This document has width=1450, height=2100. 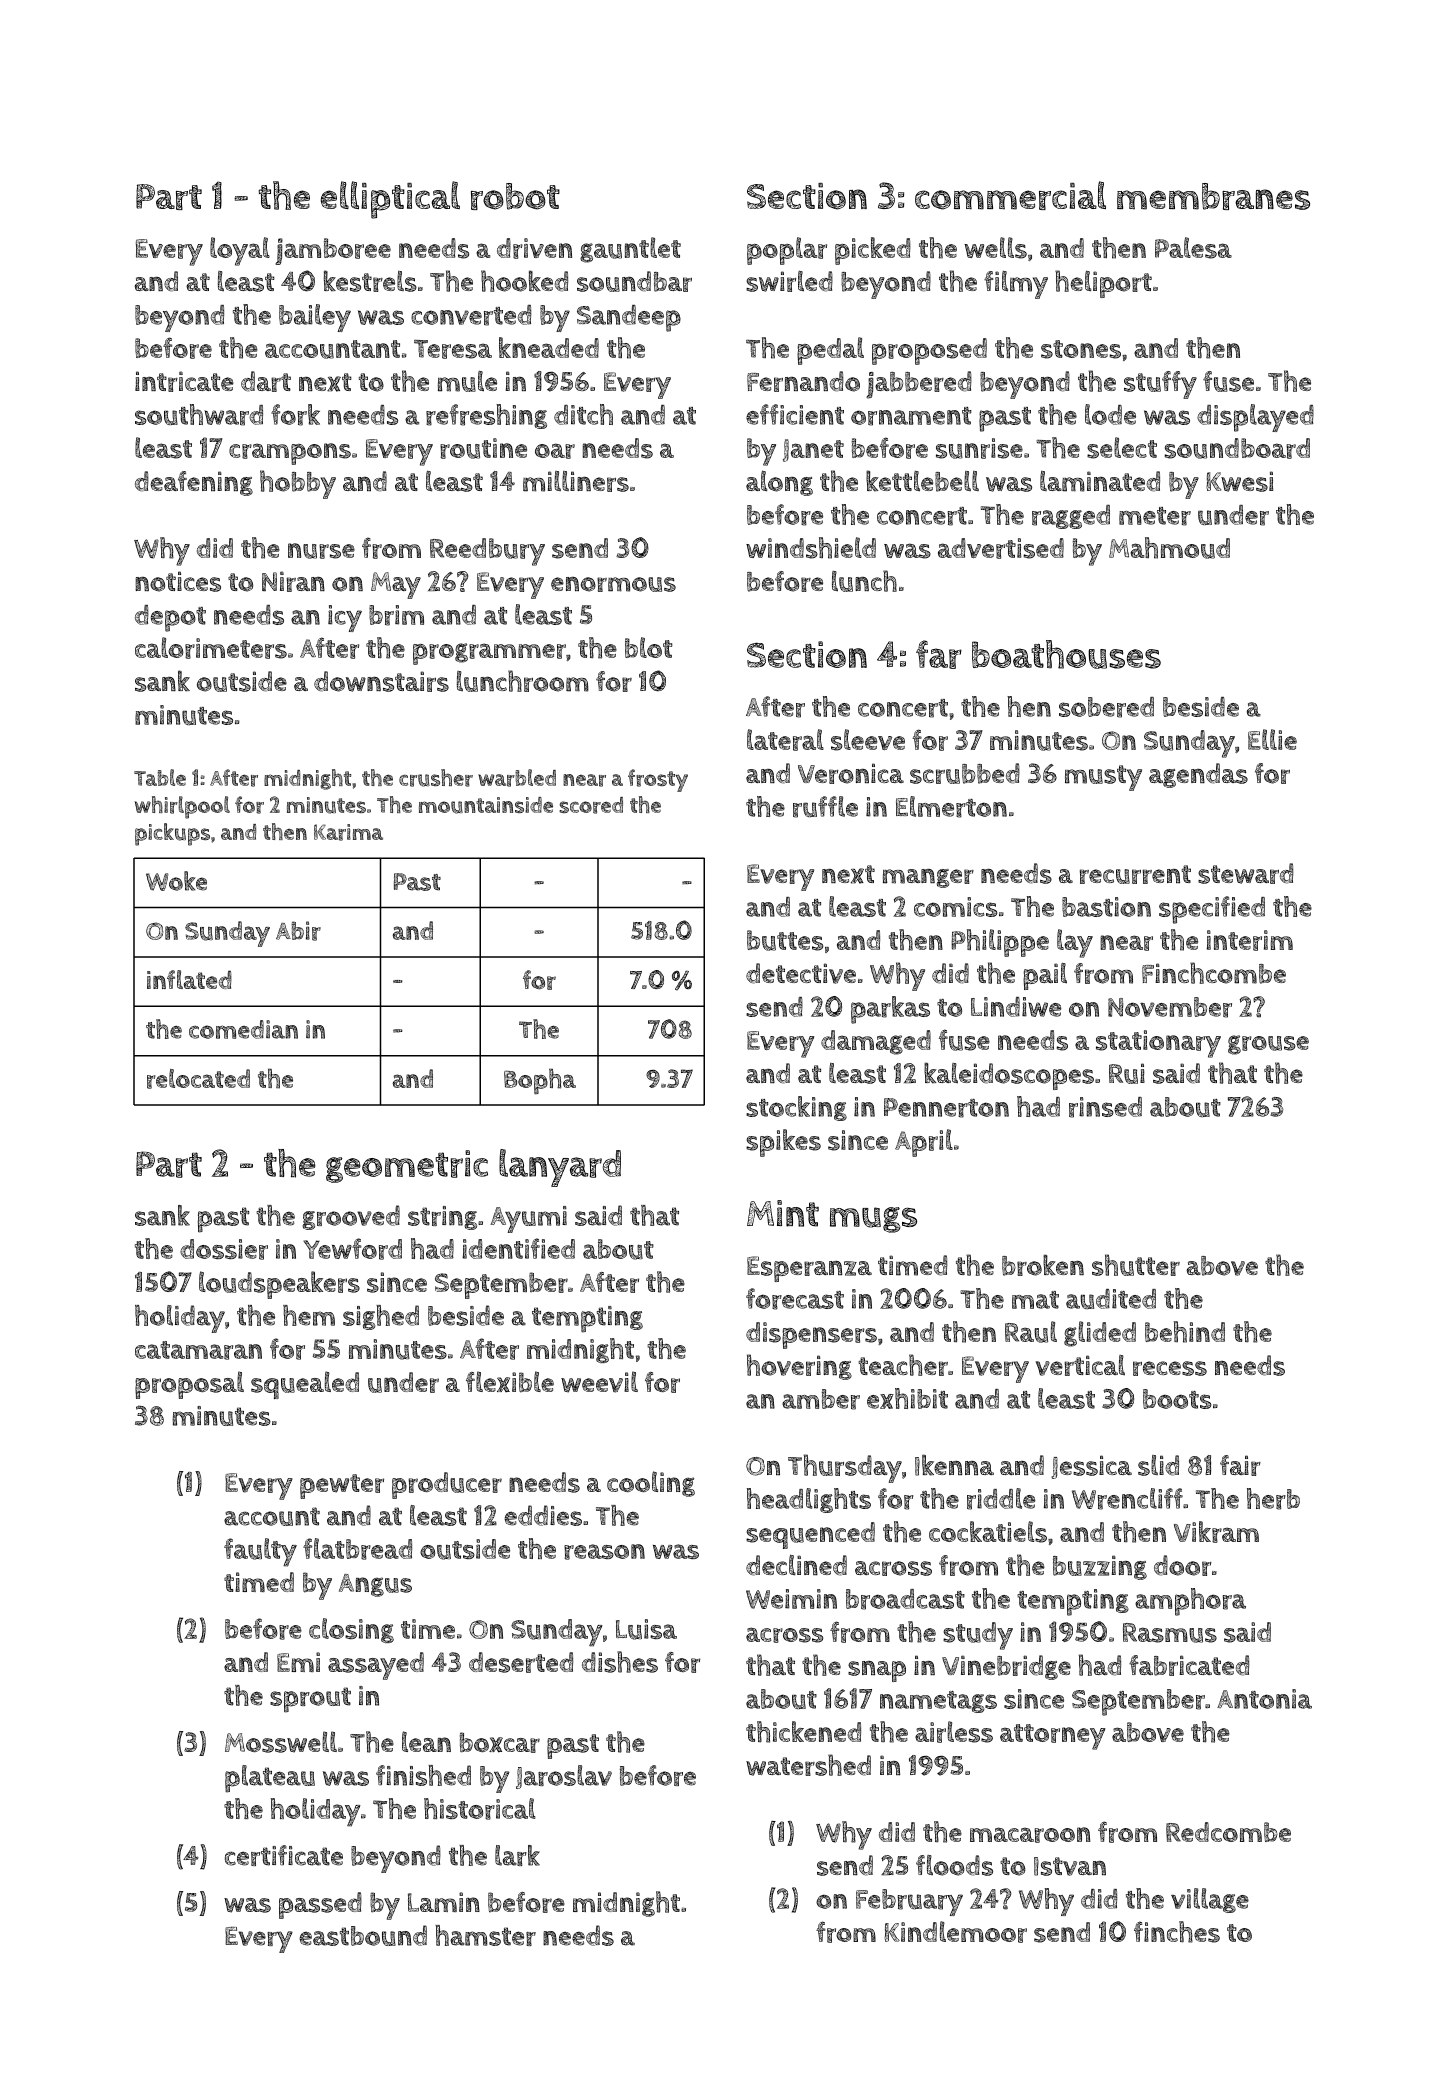 What do you see at coordinates (485, 1935) in the document?
I see `hamster` at bounding box center [485, 1935].
